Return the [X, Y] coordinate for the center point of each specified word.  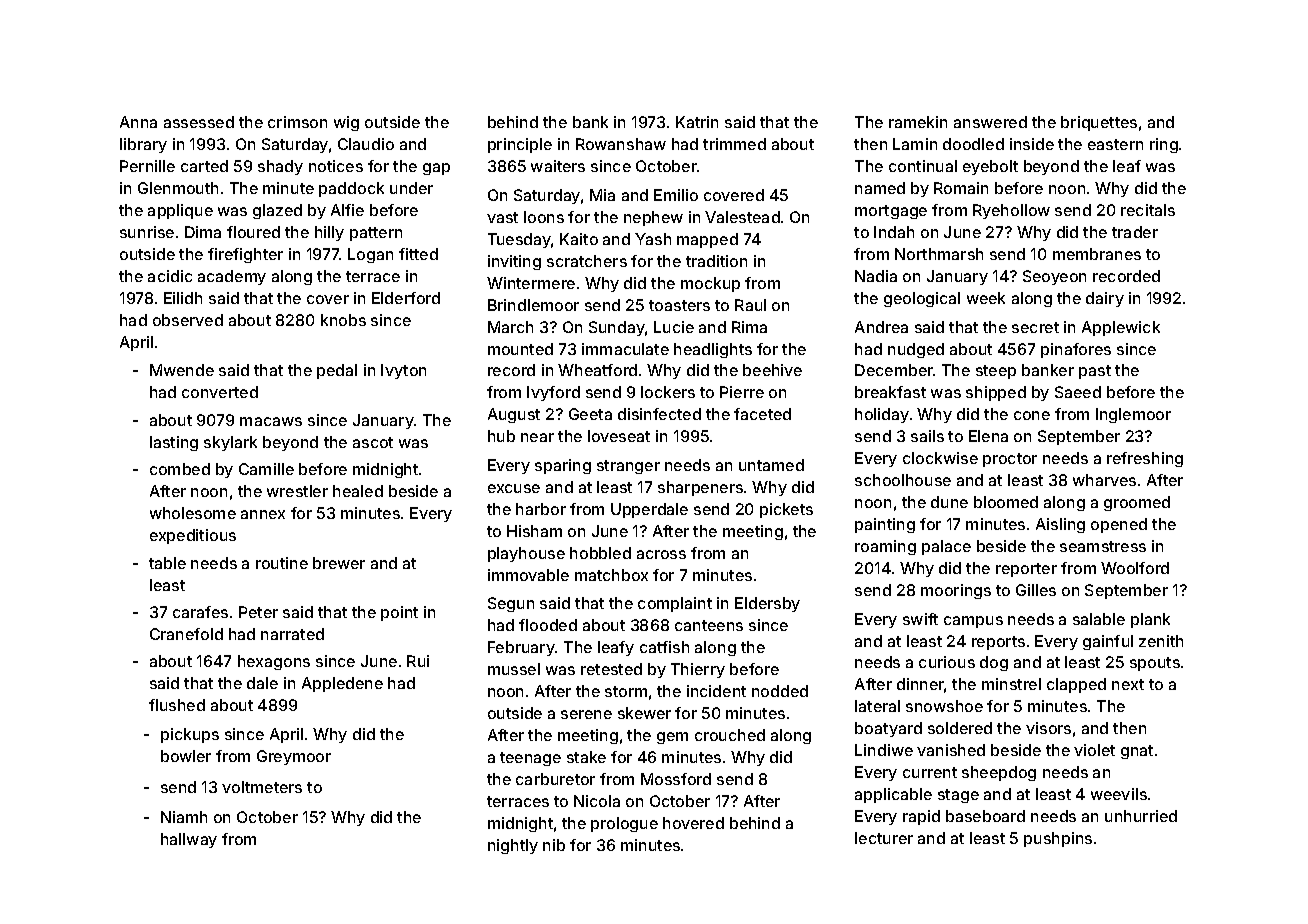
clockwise [940, 458]
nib [554, 845]
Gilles [1036, 590]
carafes [200, 612]
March [510, 327]
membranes [1097, 254]
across [661, 554]
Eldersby [767, 604]
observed [188, 320]
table [167, 563]
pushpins [1058, 839]
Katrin [697, 122]
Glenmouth [178, 188]
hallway [189, 840]
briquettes [1099, 123]
